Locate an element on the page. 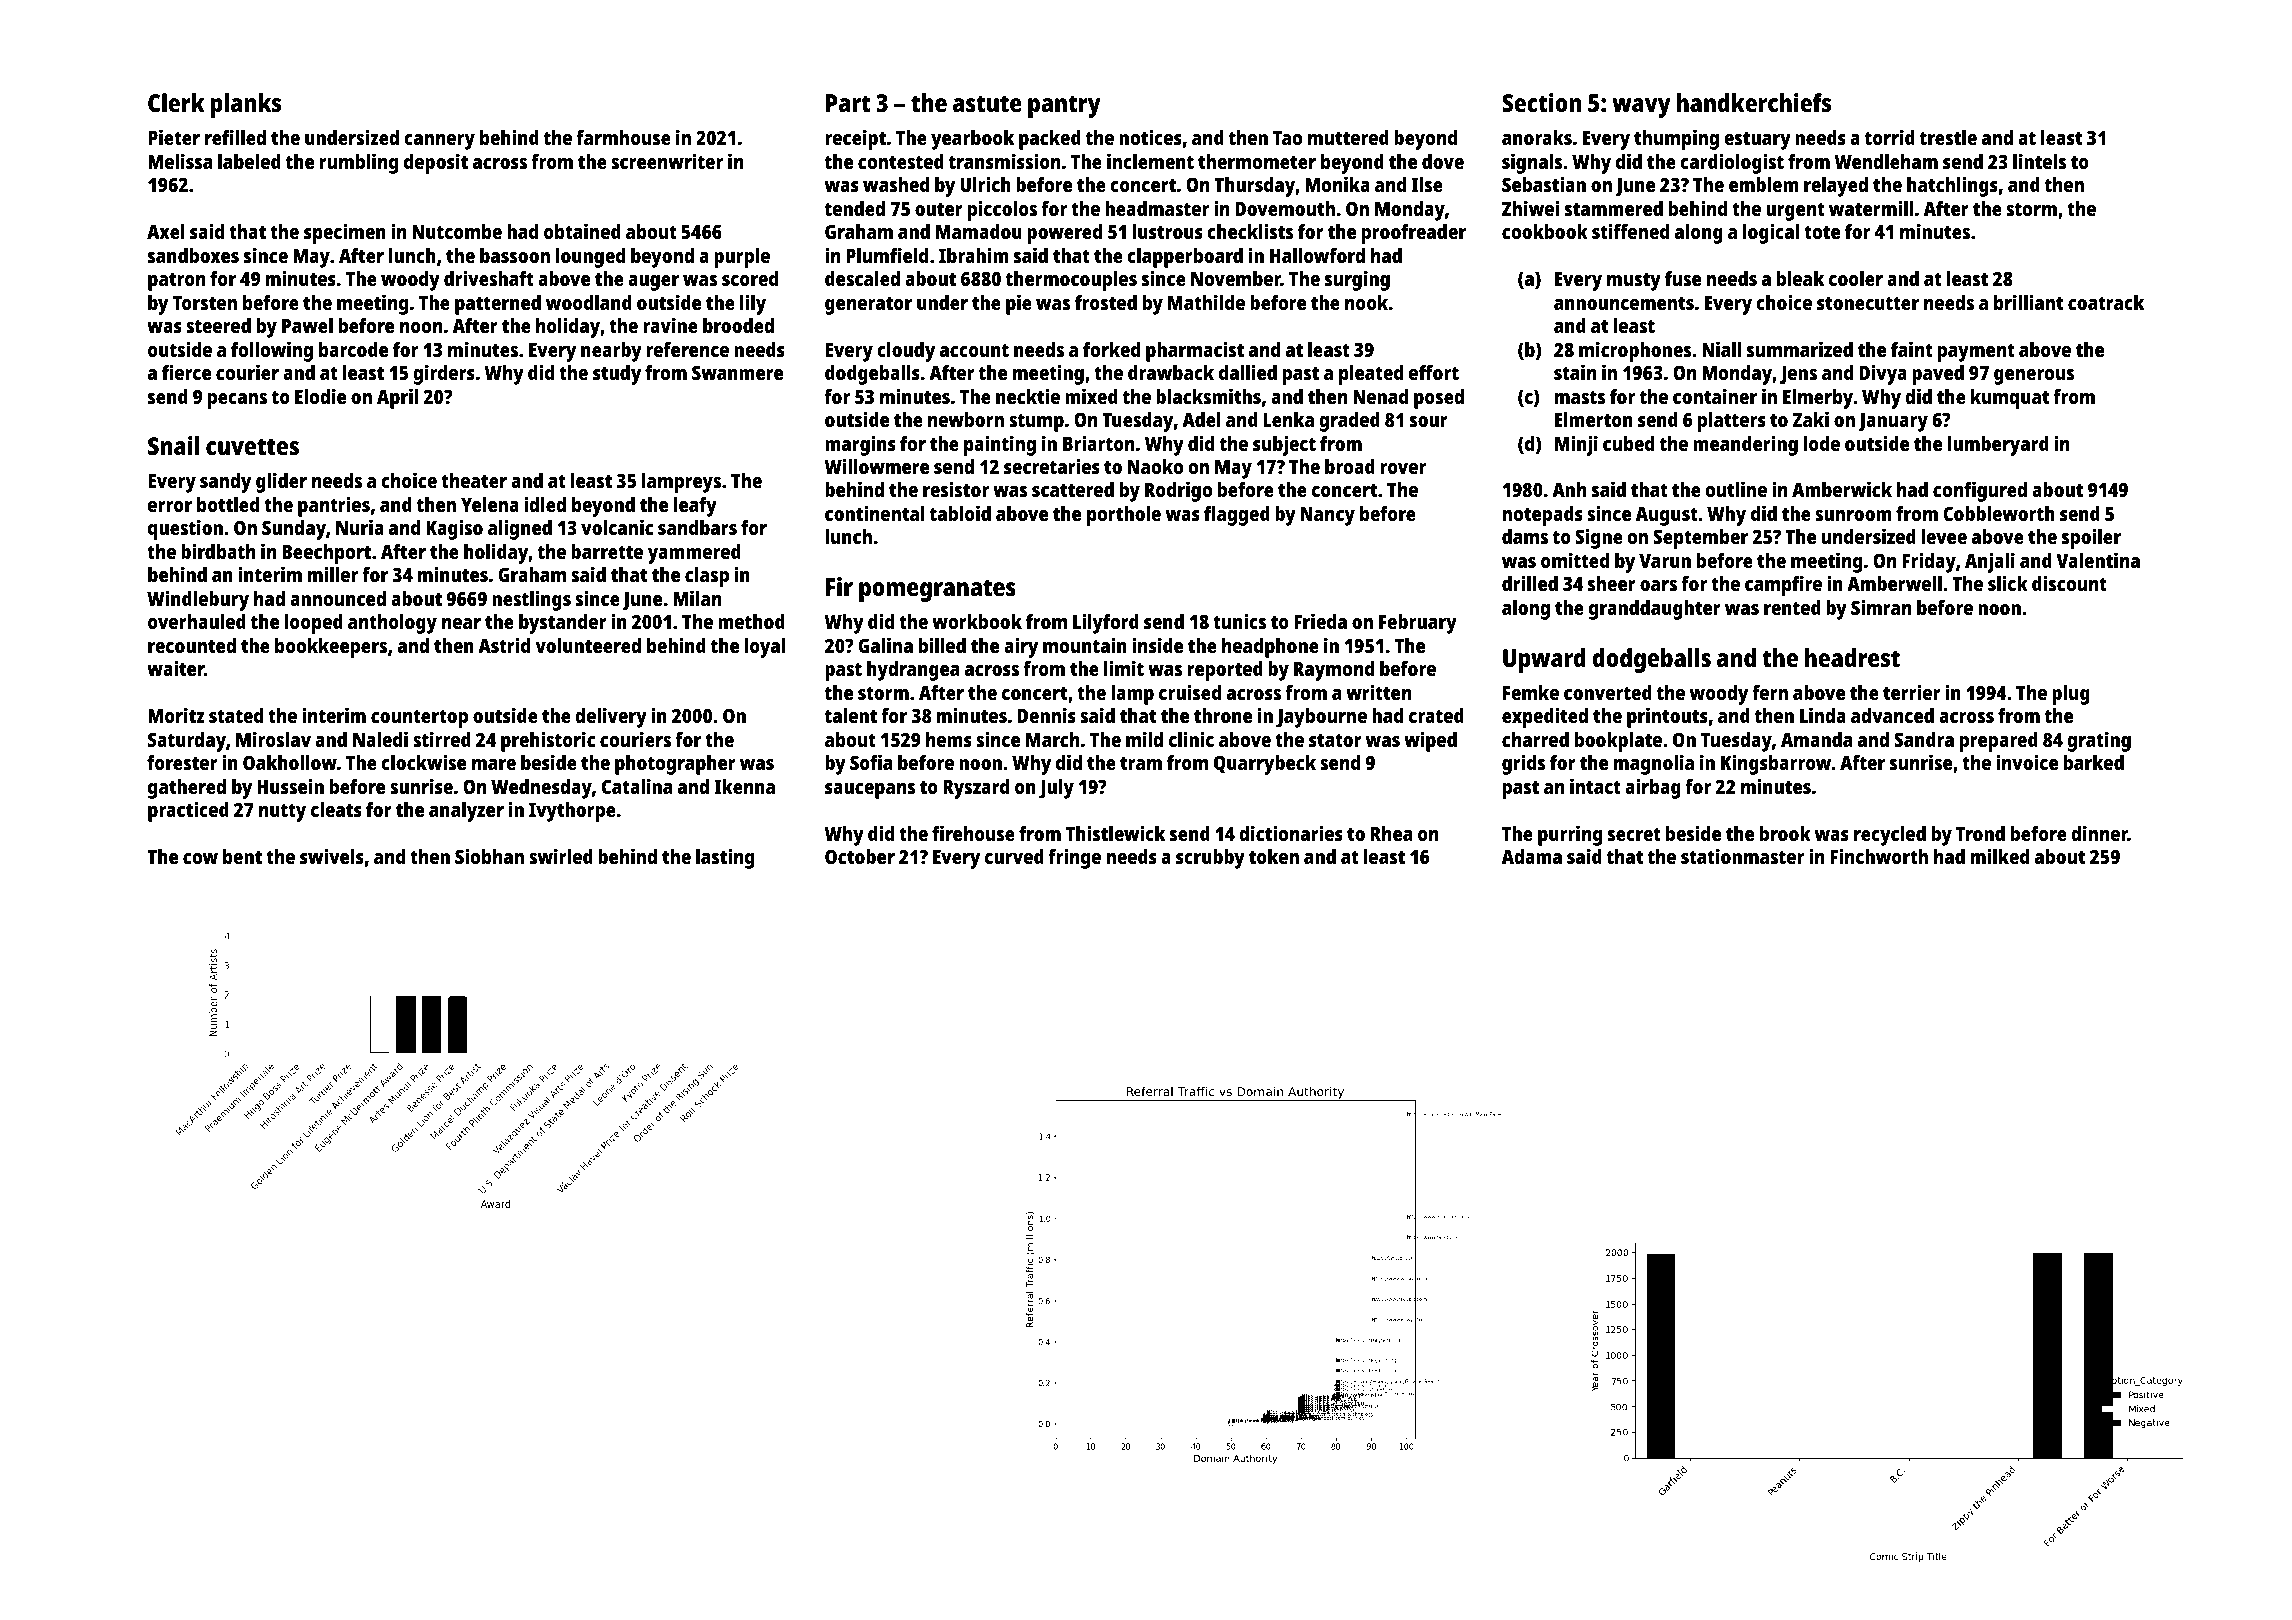 The image size is (2292, 1620). Siobhan is located at coordinates (489, 856).
